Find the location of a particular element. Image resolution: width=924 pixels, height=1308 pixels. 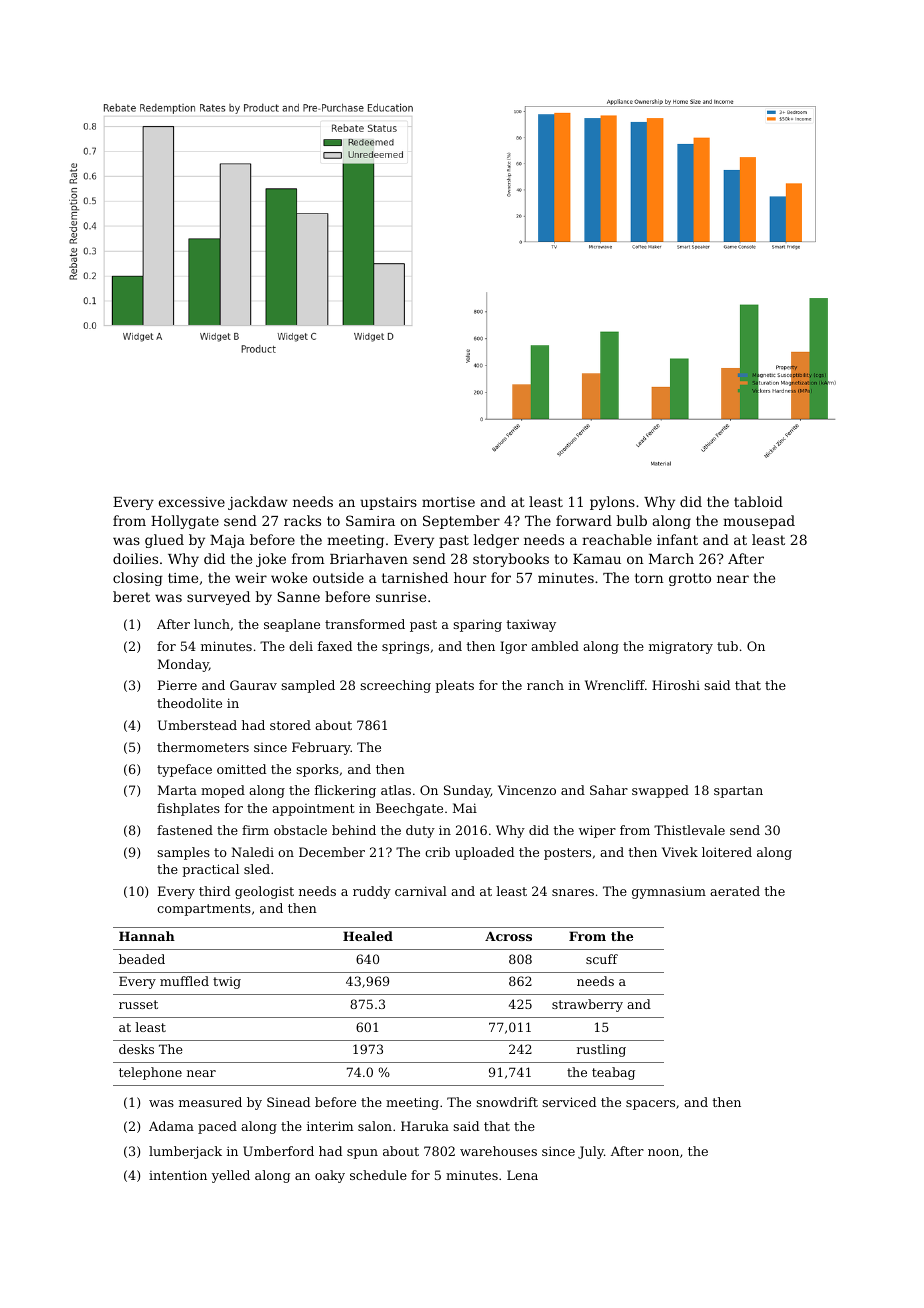

samples is located at coordinates (183, 853).
